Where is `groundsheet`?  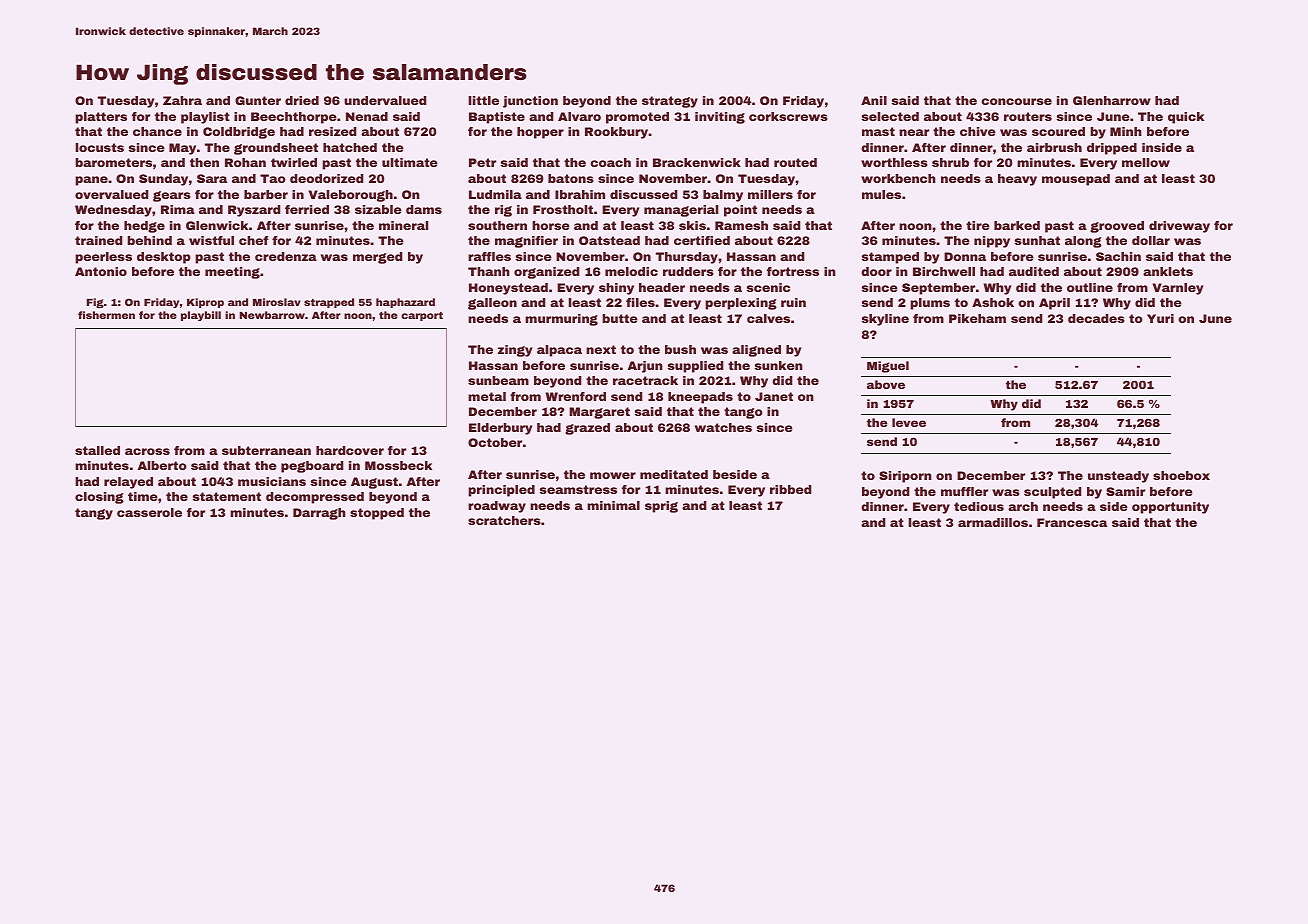 groundsheet is located at coordinates (276, 149).
